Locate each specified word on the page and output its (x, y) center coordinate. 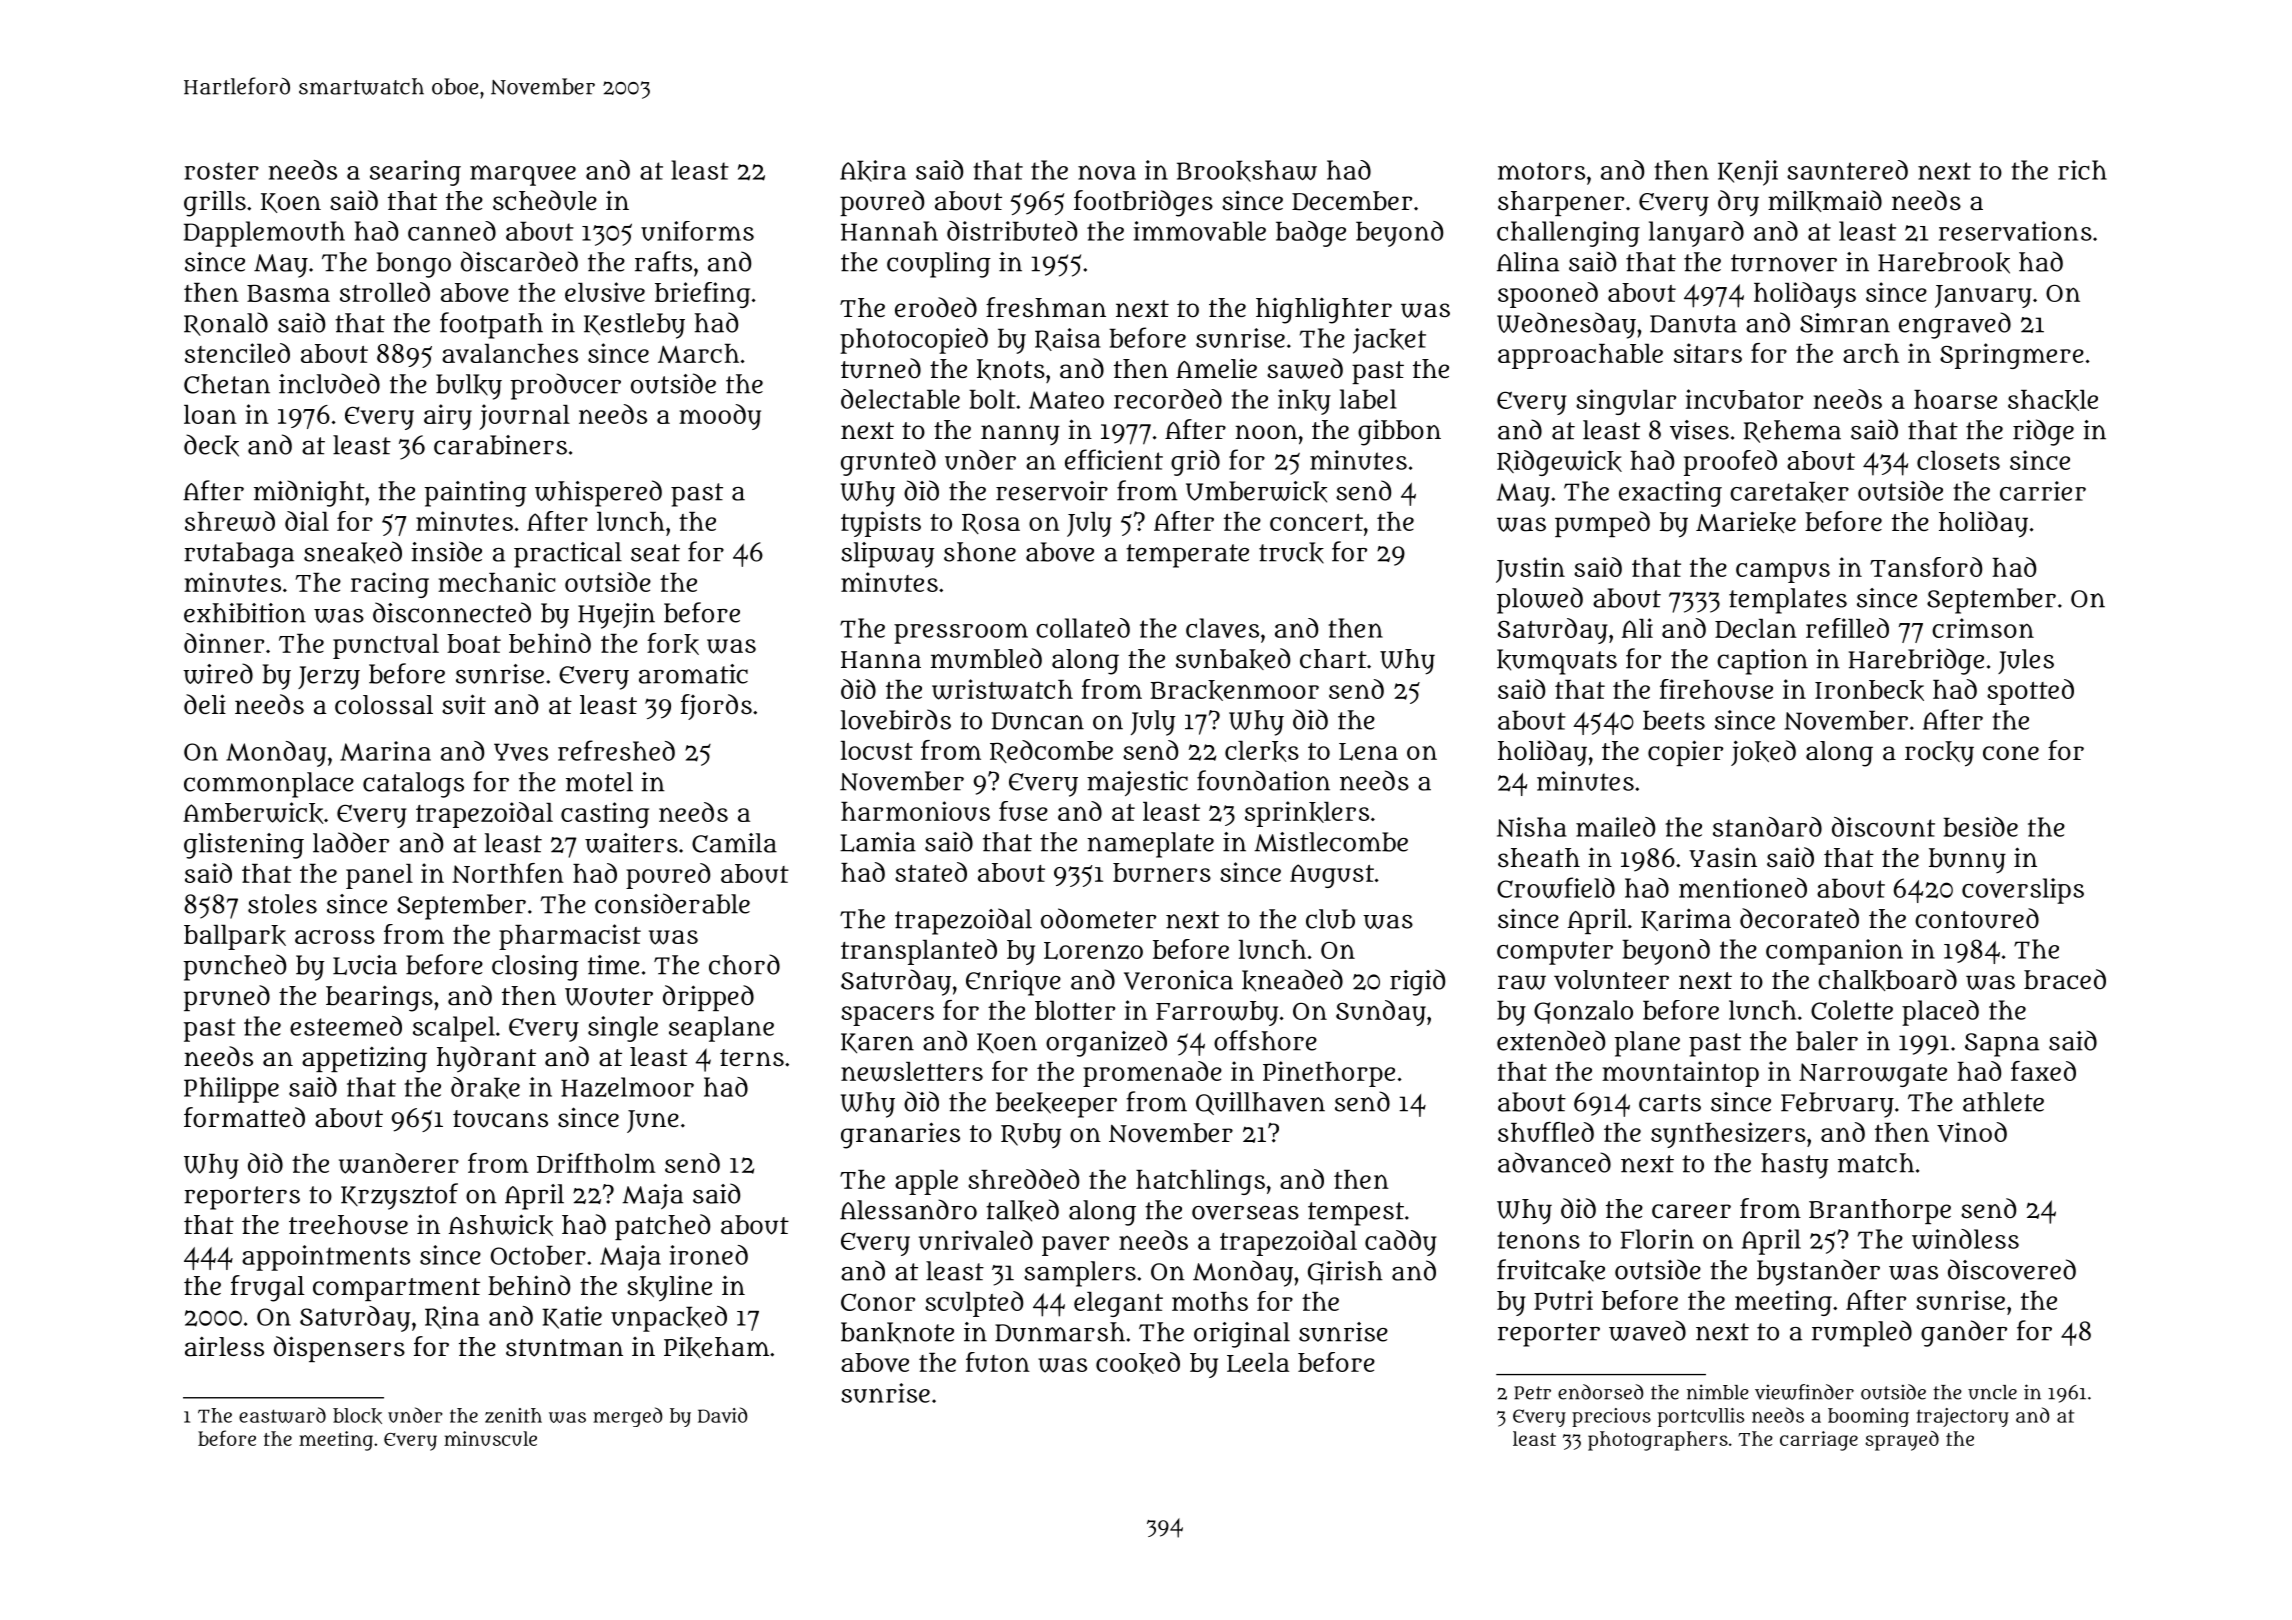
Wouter (609, 997)
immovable (1200, 231)
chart (1333, 659)
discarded (519, 261)
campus (1783, 572)
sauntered (1847, 170)
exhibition (245, 613)
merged (627, 1417)
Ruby (1031, 1136)
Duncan (1038, 721)
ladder (351, 842)
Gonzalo (1583, 1012)
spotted (2030, 692)
